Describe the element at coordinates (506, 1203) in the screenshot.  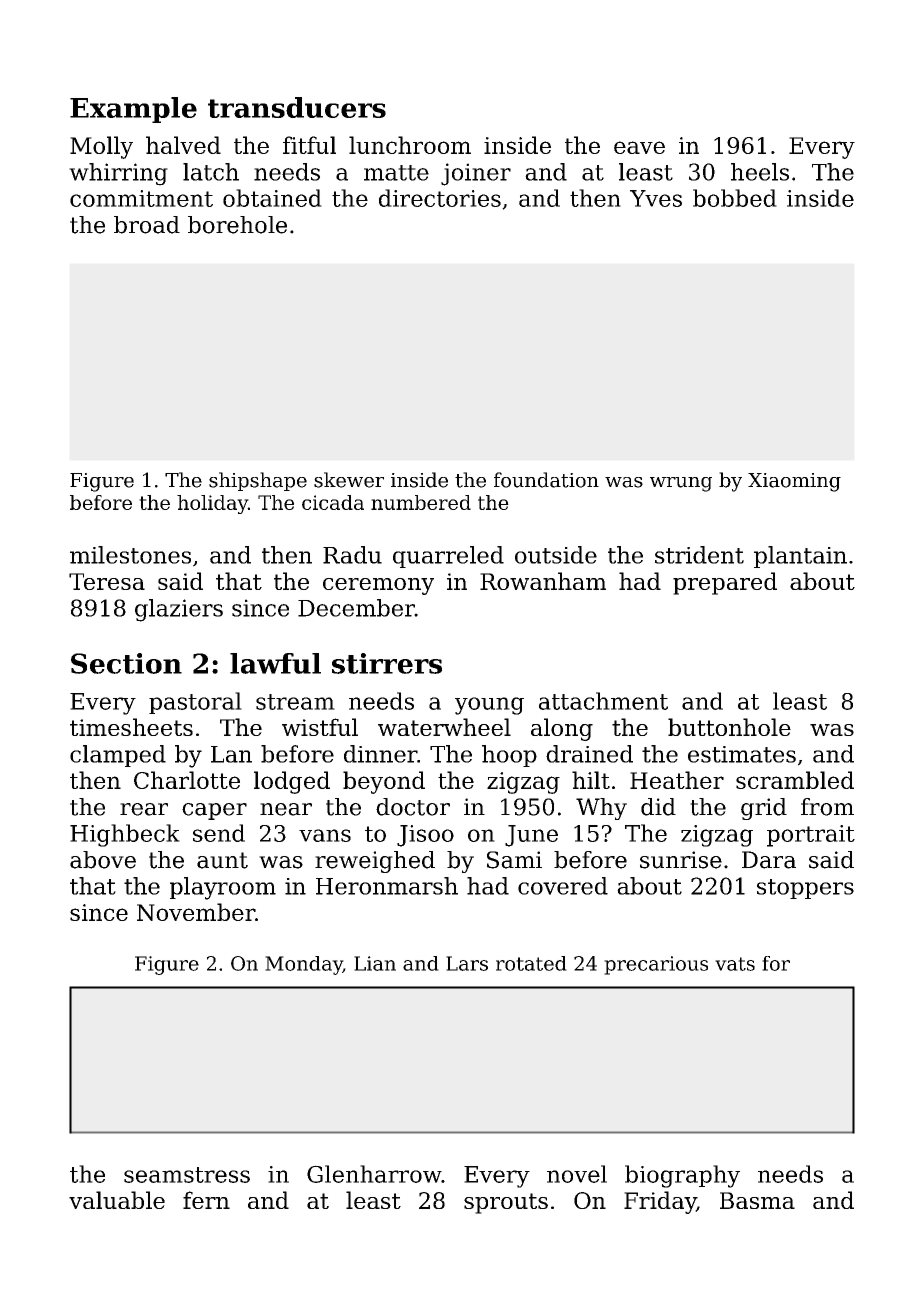
I see `sprouts` at that location.
